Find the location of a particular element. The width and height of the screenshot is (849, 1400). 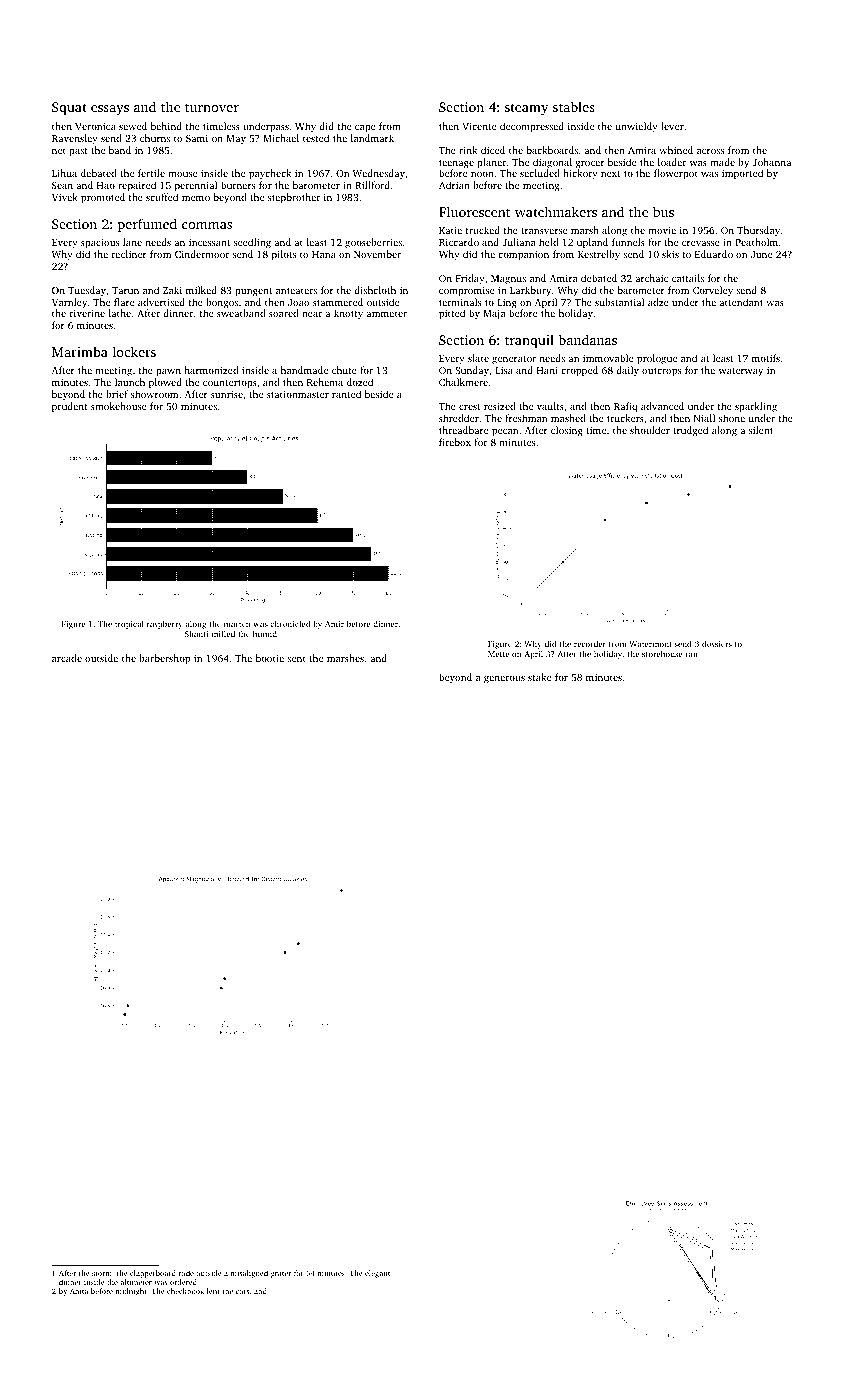

cots is located at coordinates (242, 1291).
